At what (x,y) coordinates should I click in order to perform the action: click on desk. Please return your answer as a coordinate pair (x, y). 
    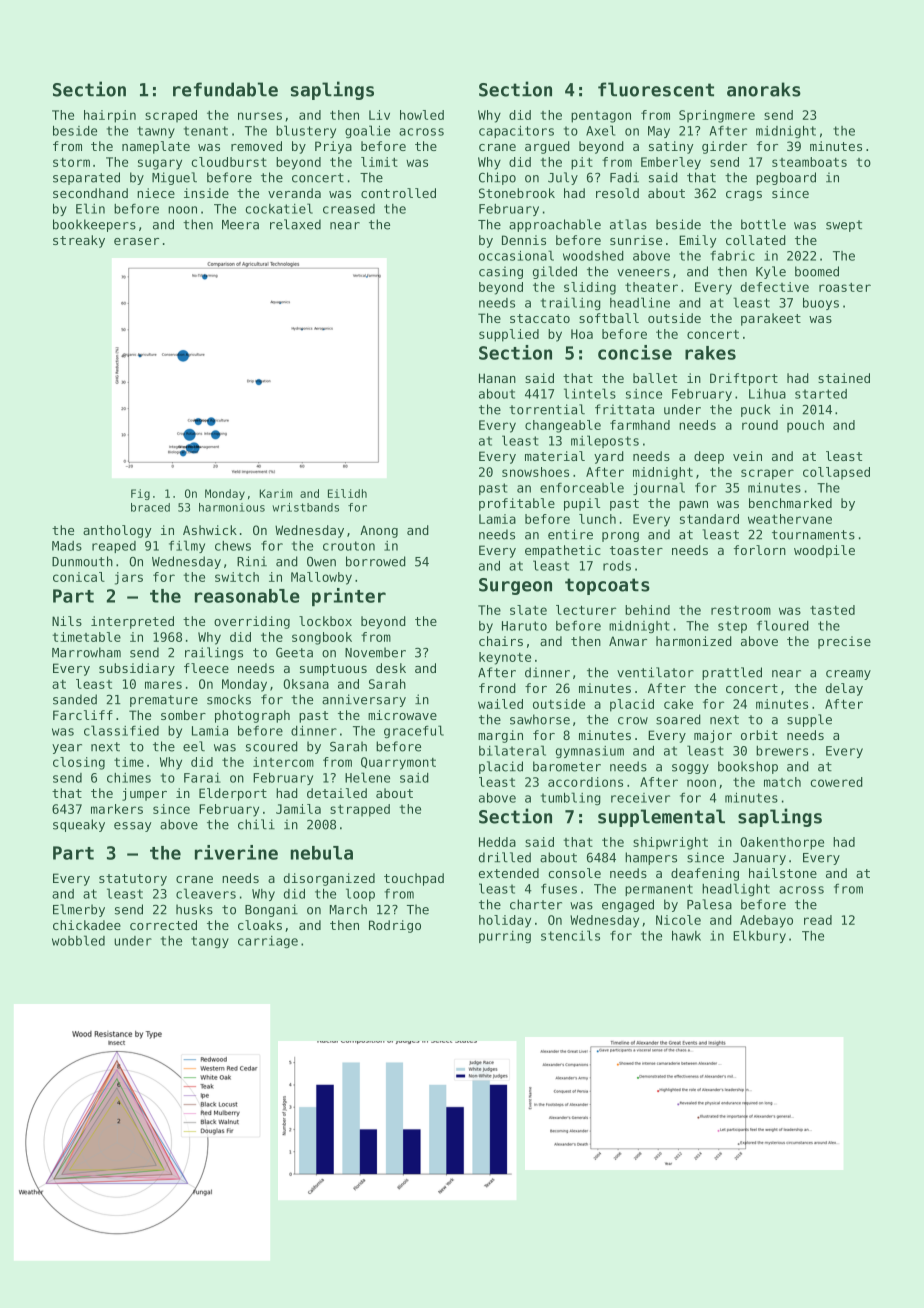
    Looking at the image, I should click on (391, 668).
